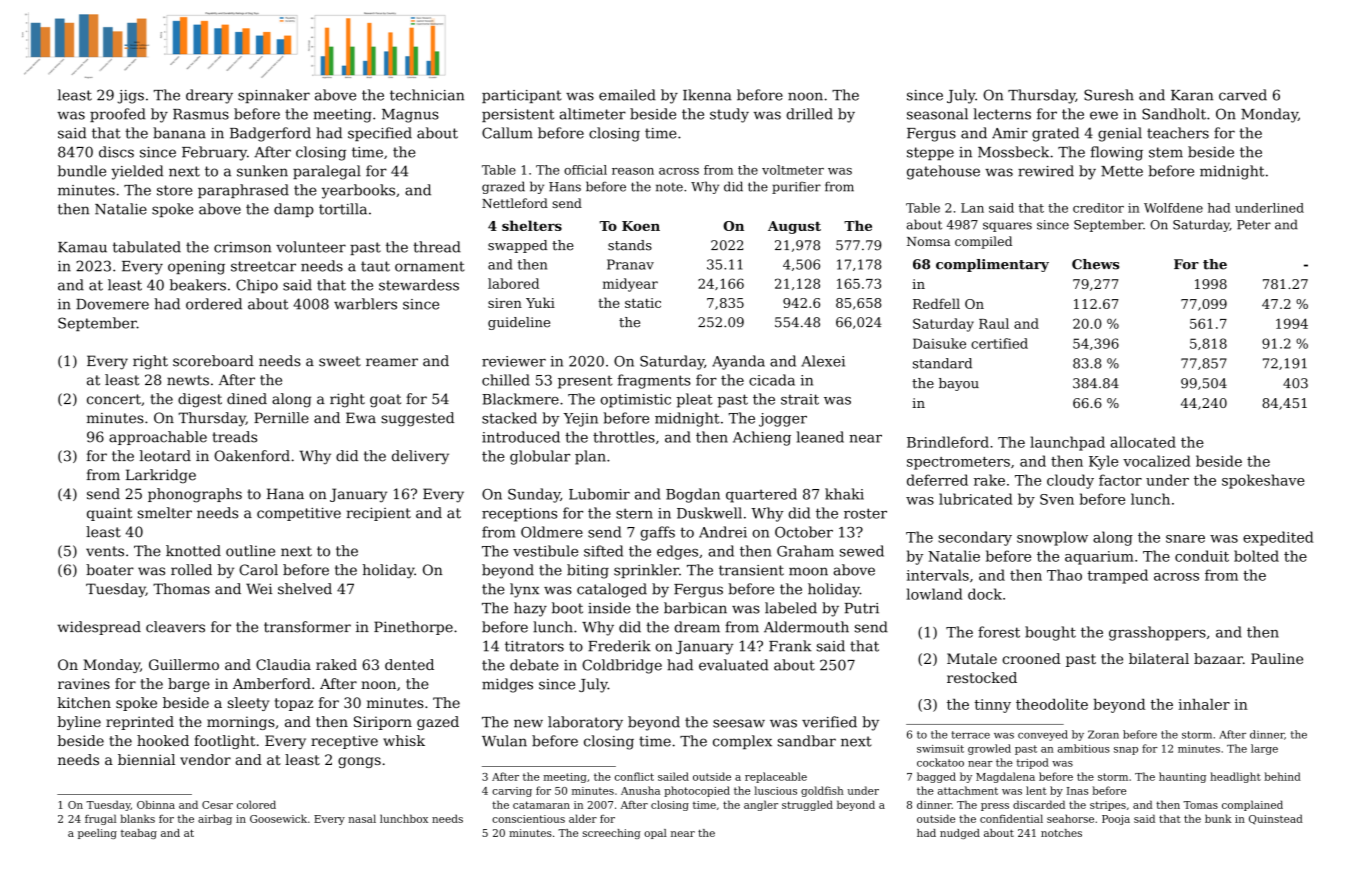 This image has height=887, width=1372. Describe the element at coordinates (1061, 833) in the image. I see `notches` at that location.
